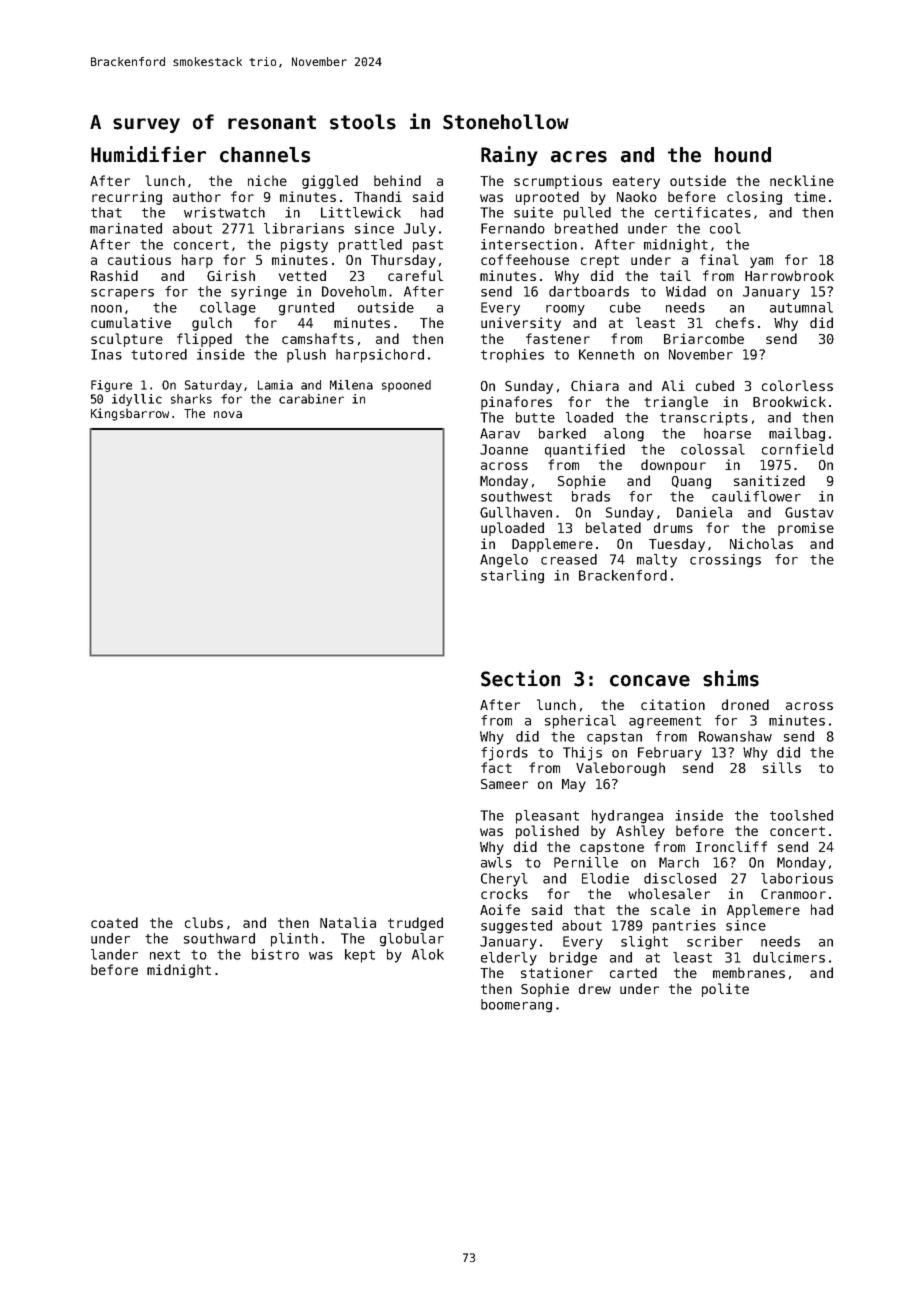 The width and height of the screenshot is (924, 1308). Describe the element at coordinates (512, 577) in the screenshot. I see `starling` at that location.
